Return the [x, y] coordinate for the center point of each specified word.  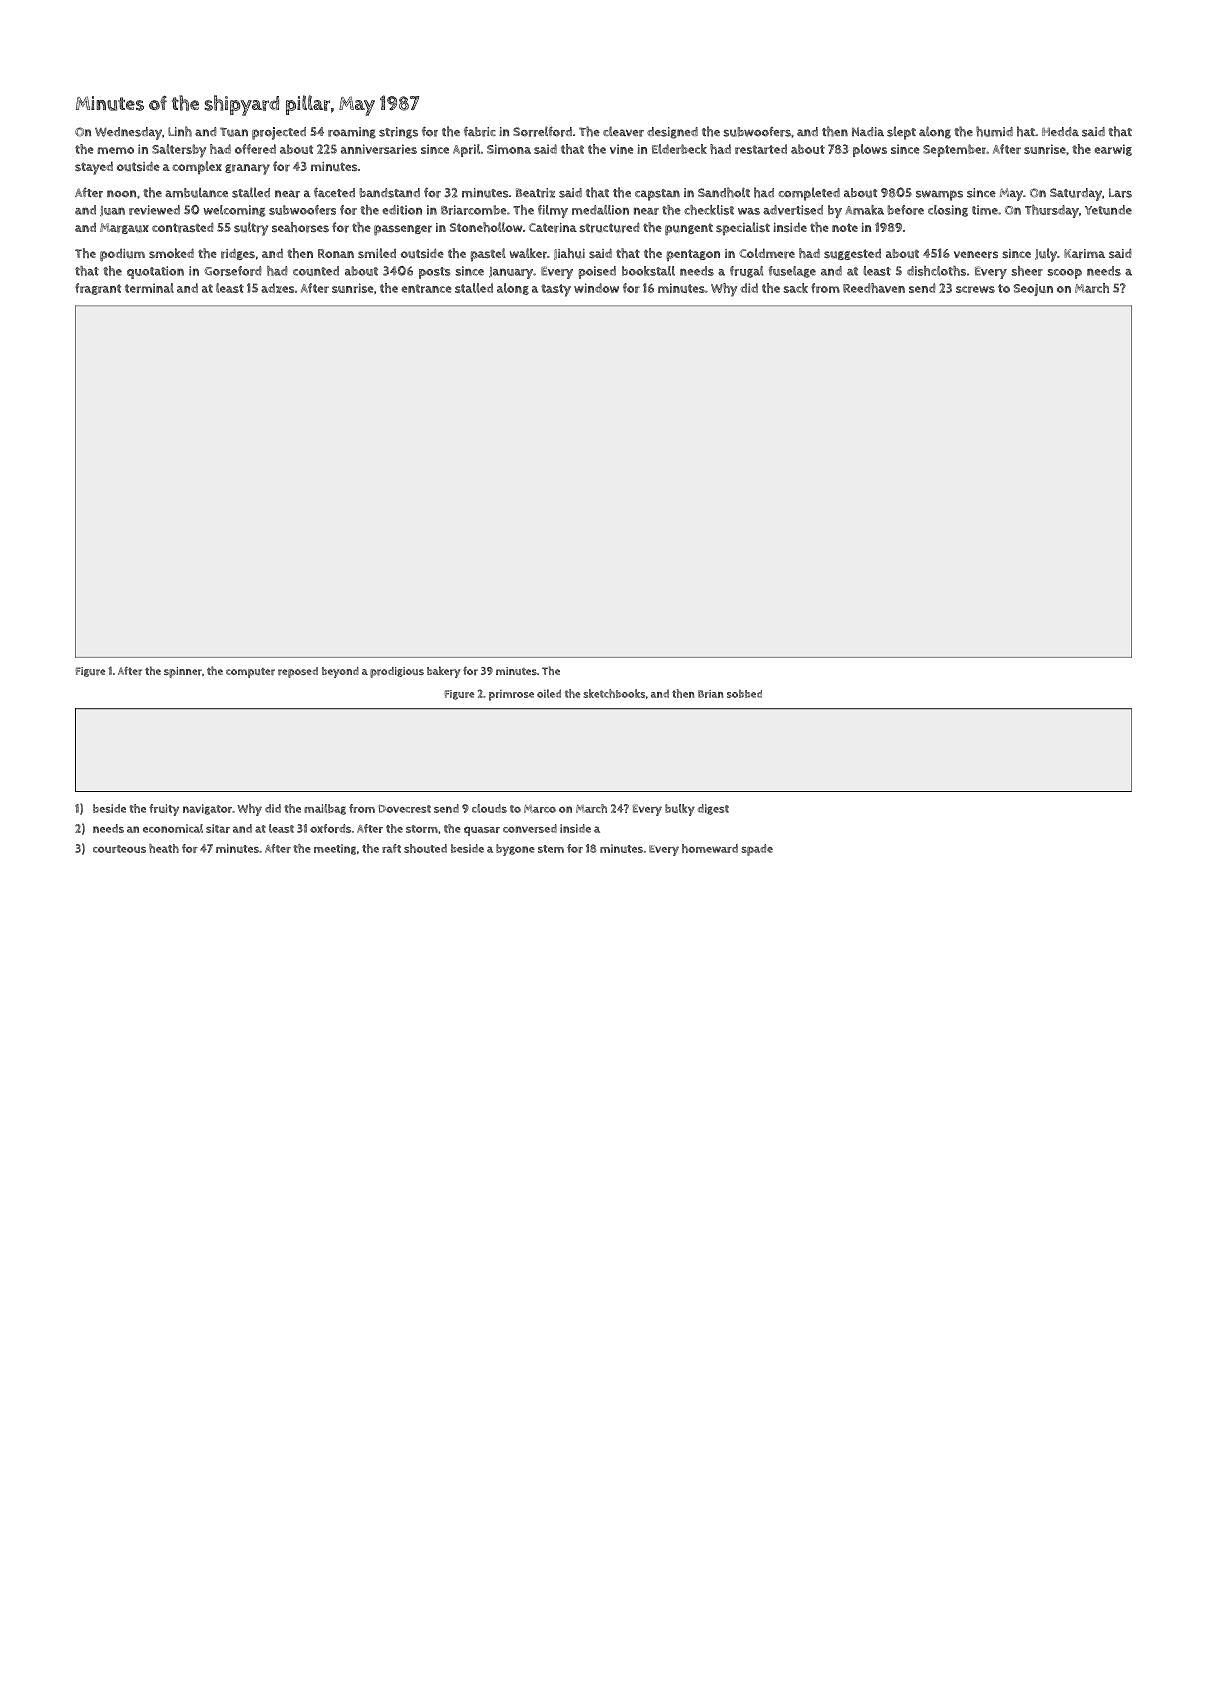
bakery [443, 672]
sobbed [744, 694]
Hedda [1060, 131]
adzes [277, 288]
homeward [710, 848]
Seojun [1033, 290]
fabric [480, 131]
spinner [183, 672]
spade [757, 850]
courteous [119, 849]
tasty [556, 290]
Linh [180, 131]
